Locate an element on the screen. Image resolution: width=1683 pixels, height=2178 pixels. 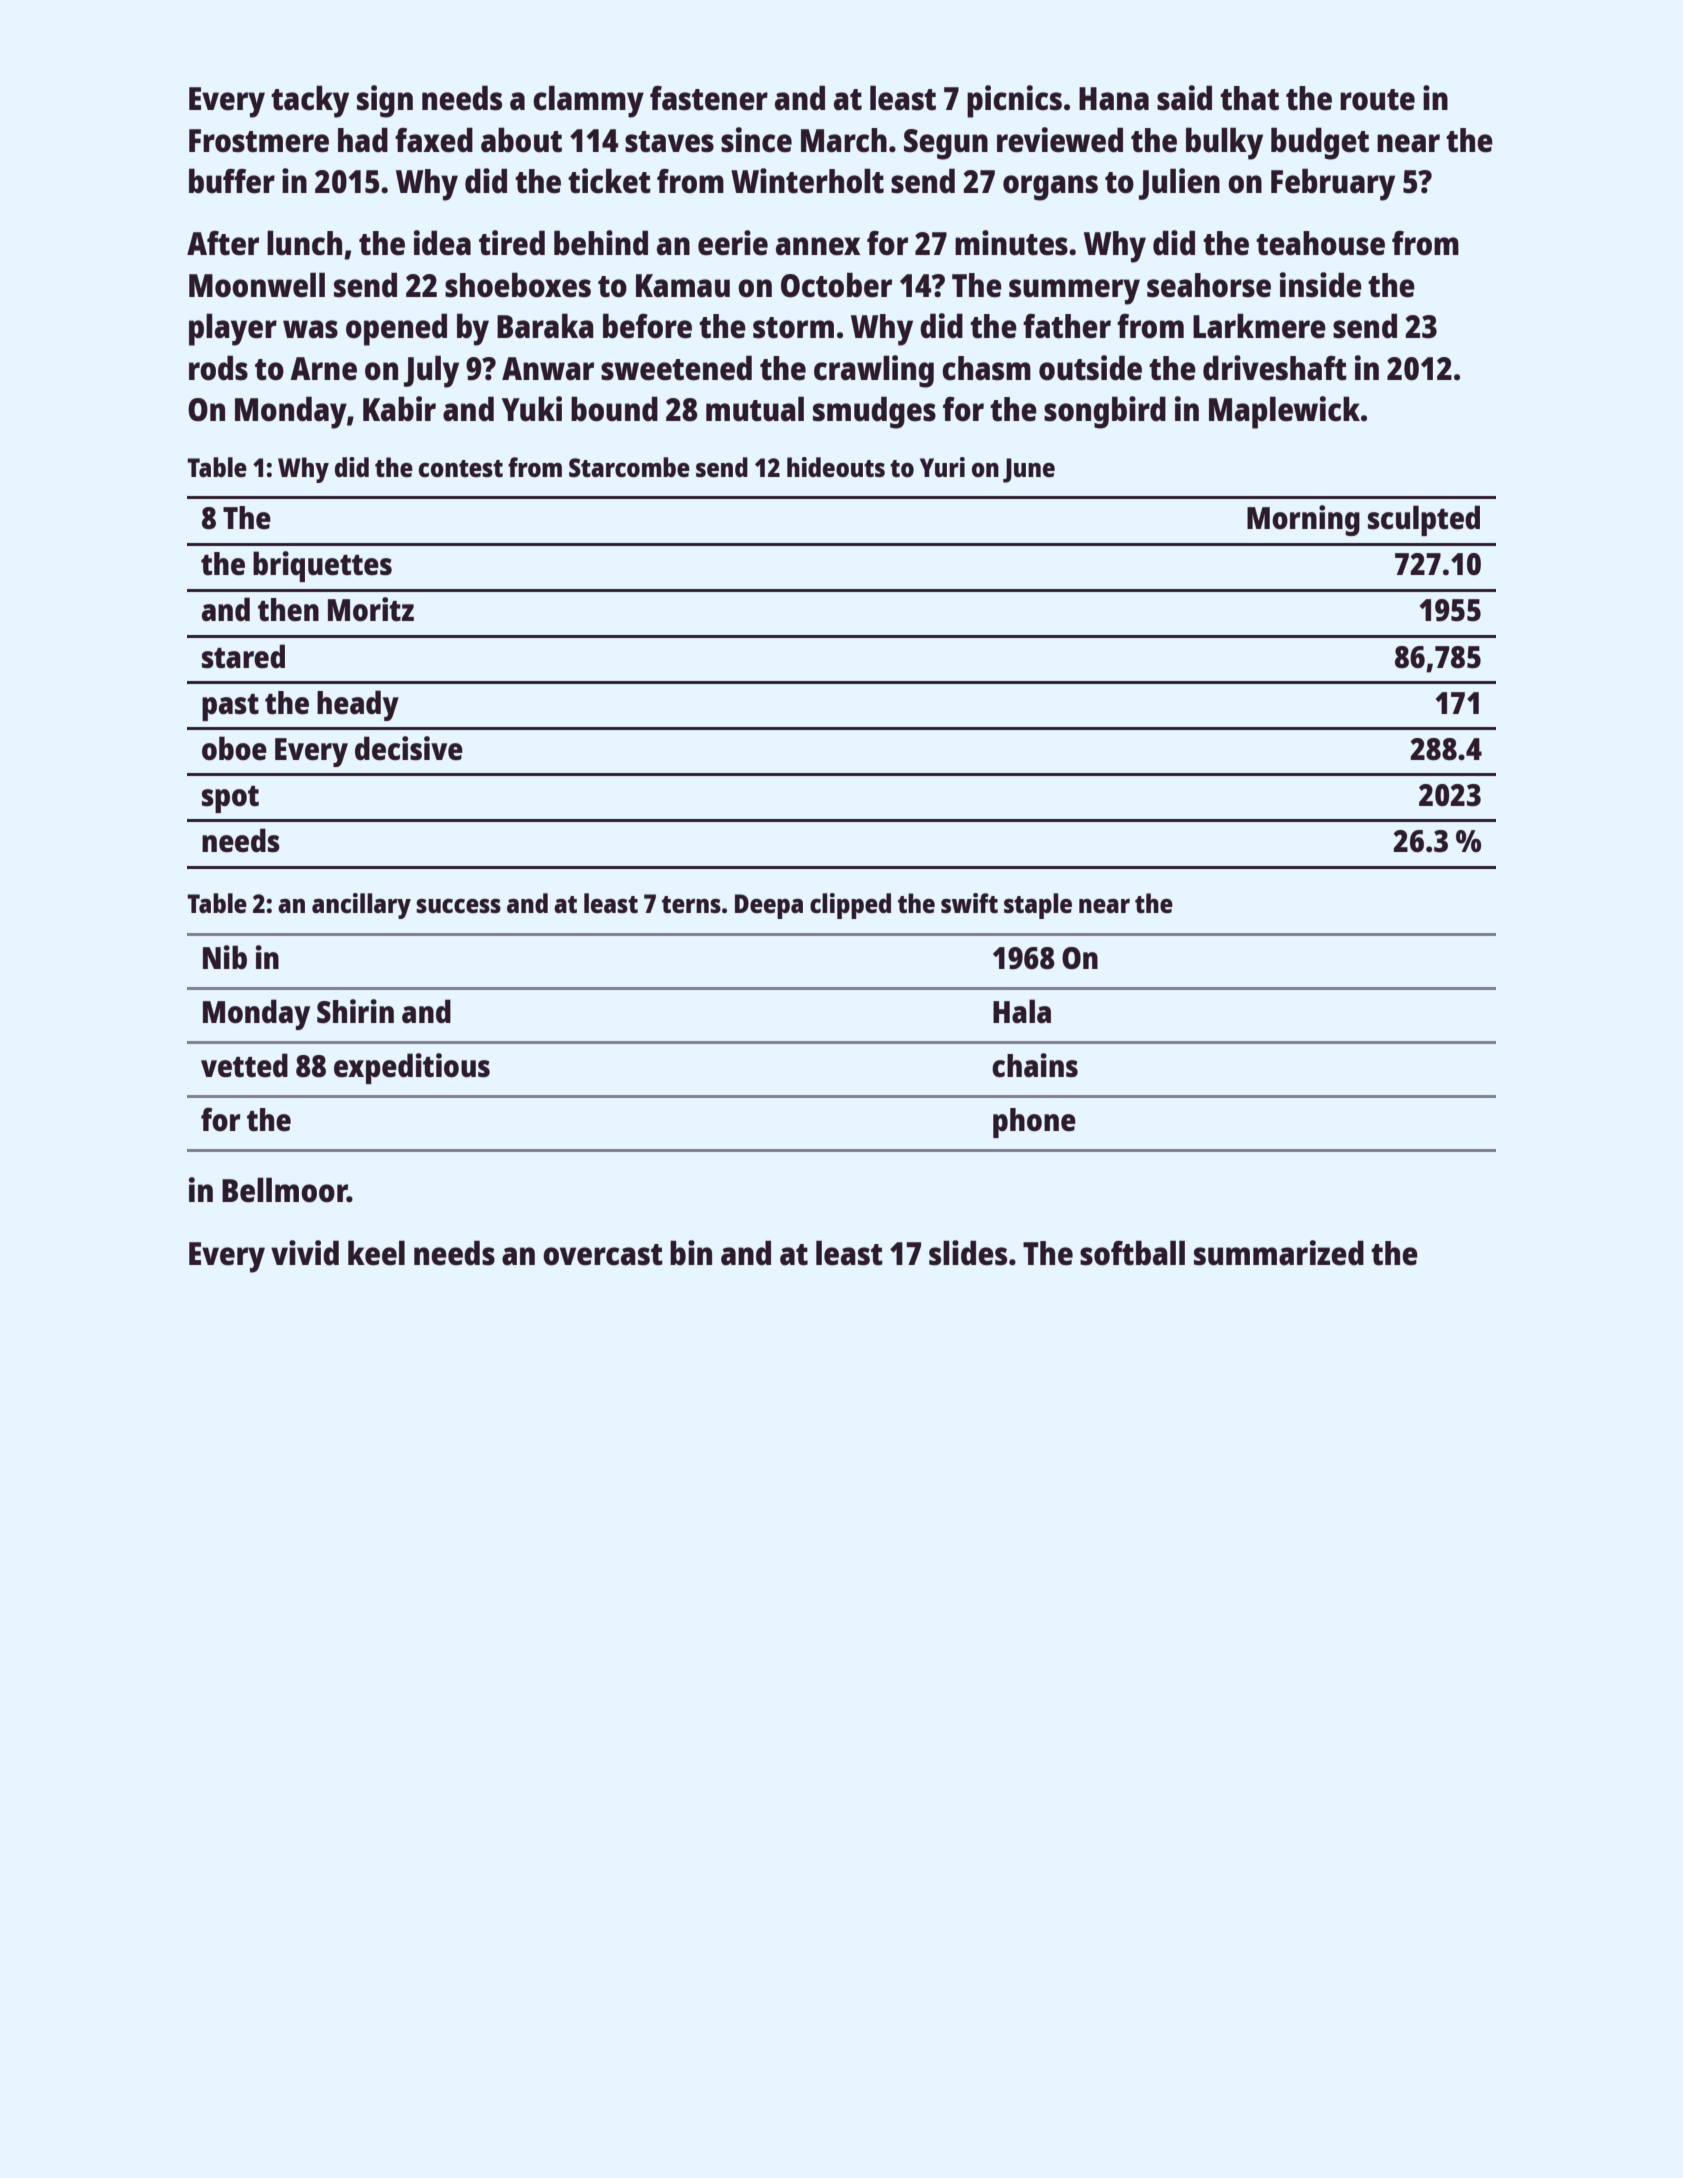
bulky is located at coordinates (1224, 143).
